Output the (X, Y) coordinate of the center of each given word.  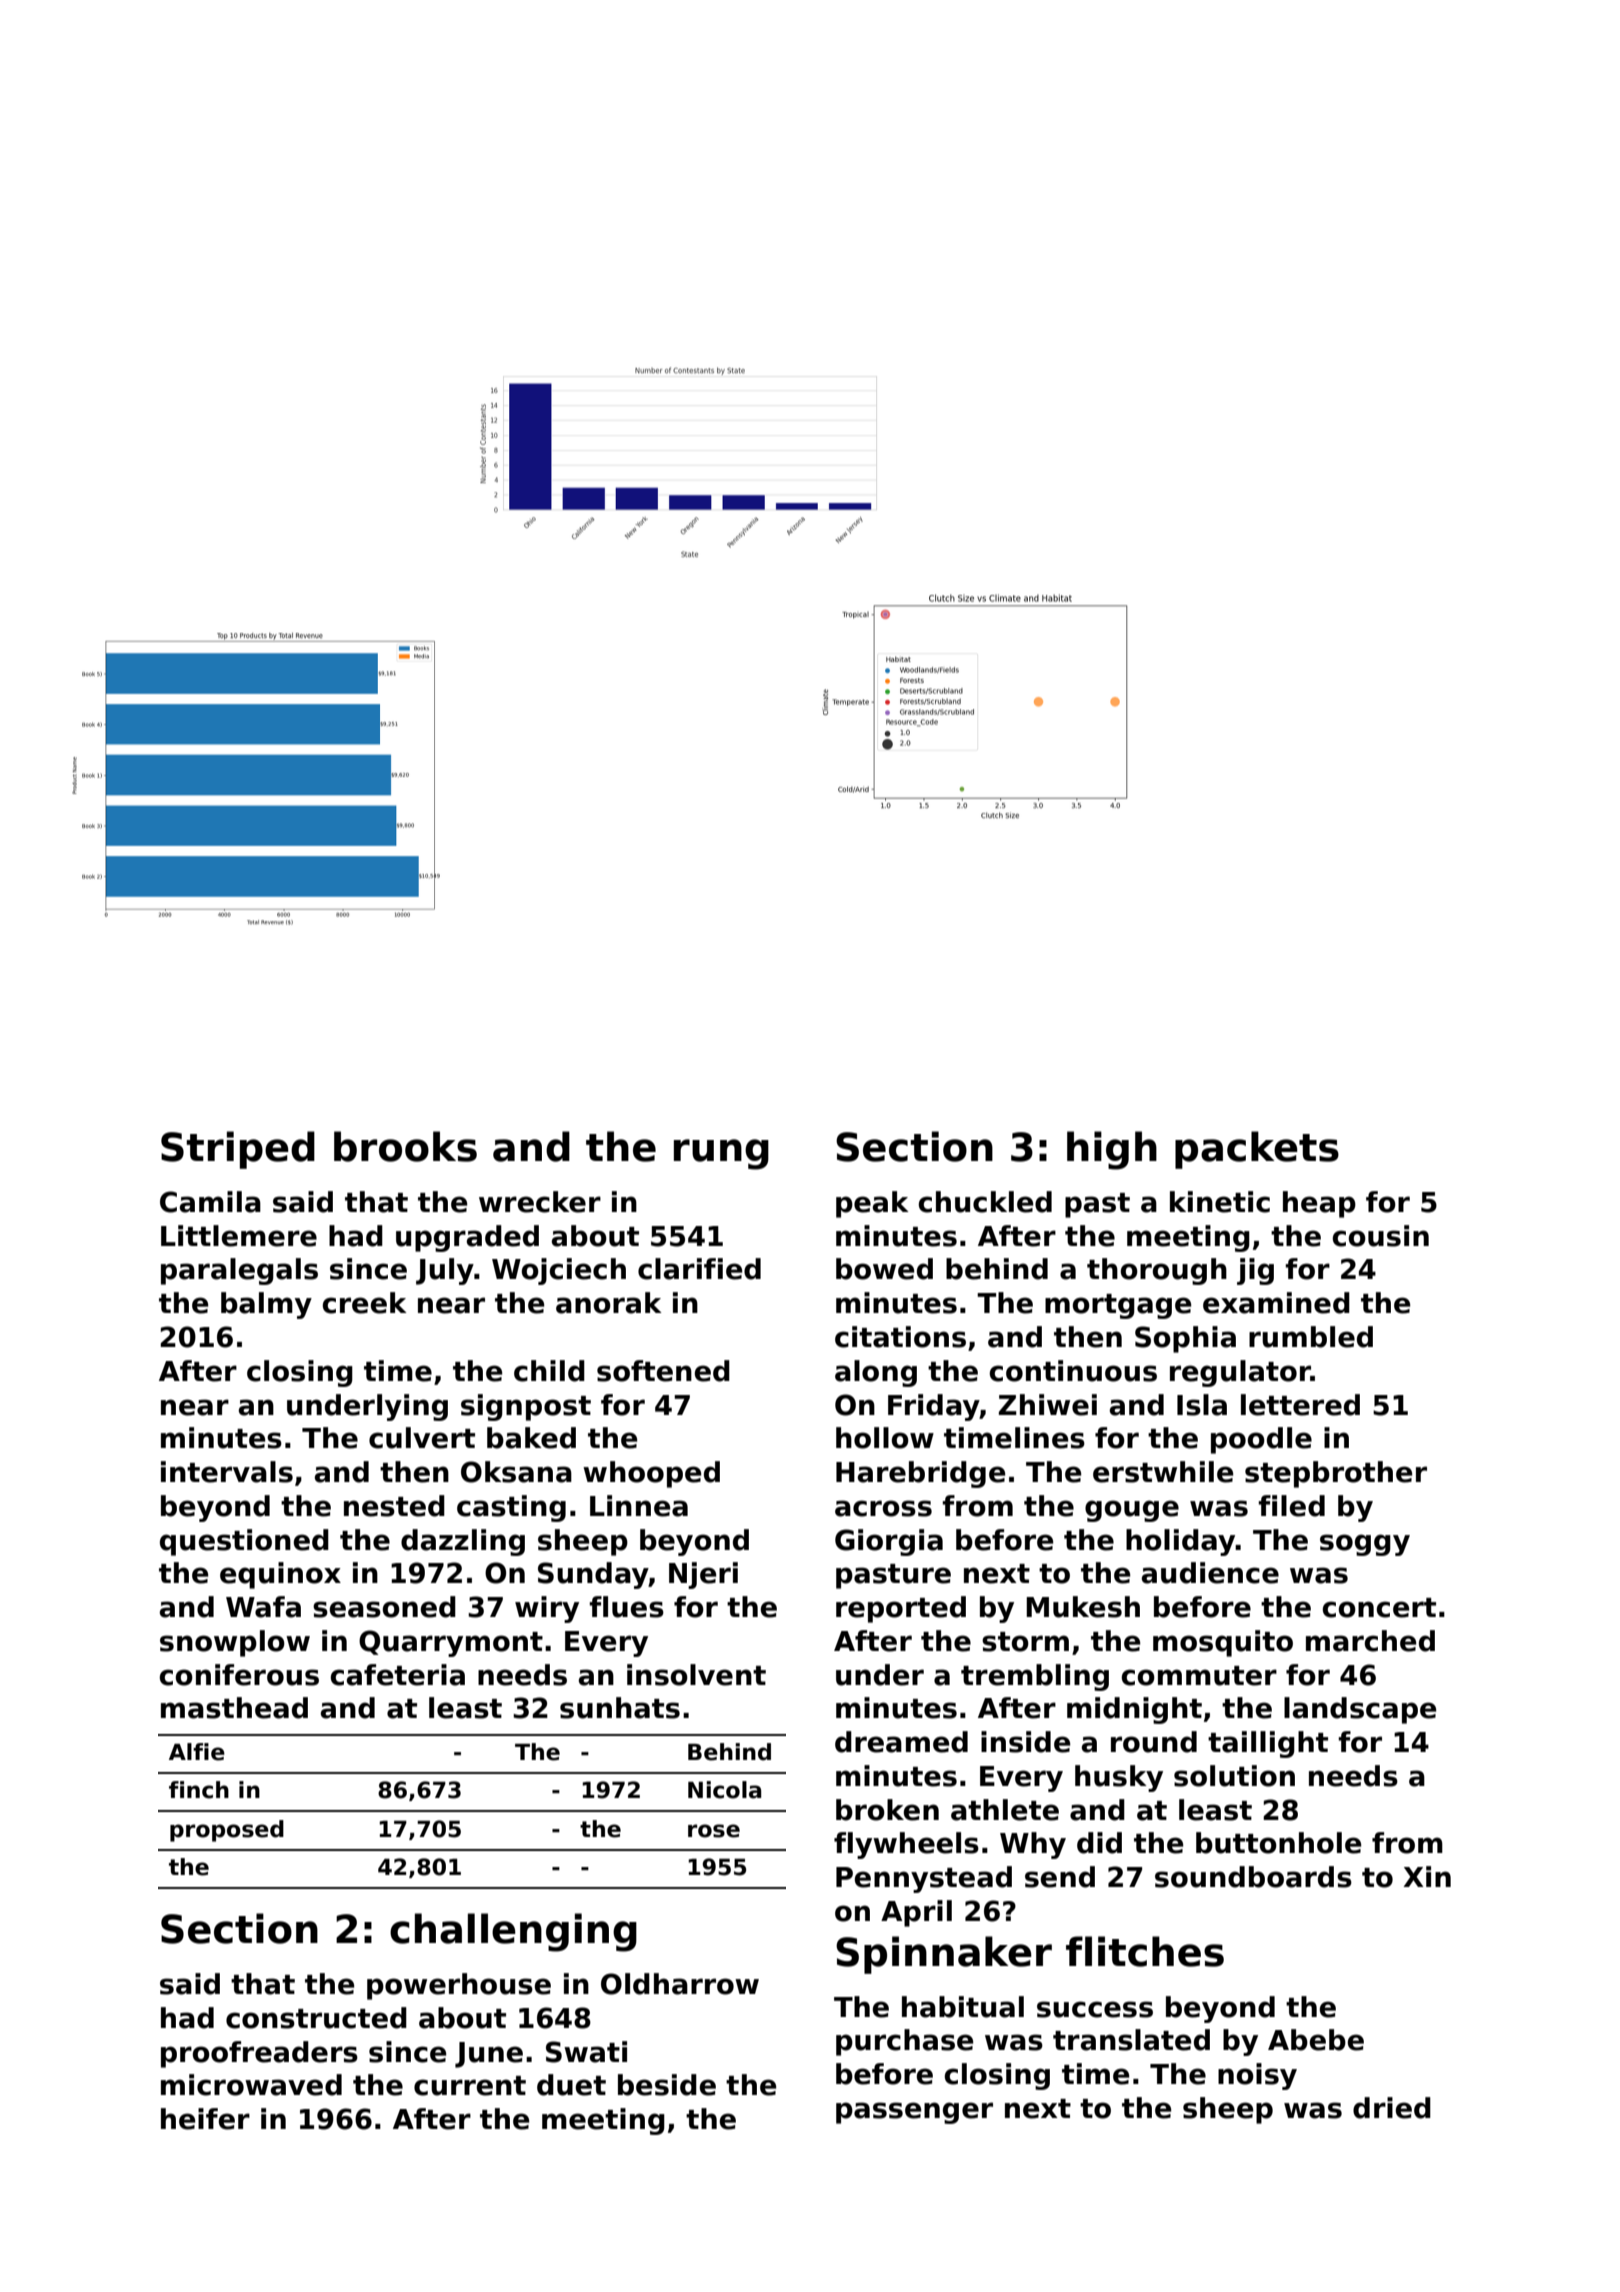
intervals (227, 1472)
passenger (914, 2113)
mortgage (1118, 1306)
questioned (244, 1542)
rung (721, 1154)
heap (1319, 1204)
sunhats (620, 1708)
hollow (885, 1438)
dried (1392, 2108)
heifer (205, 2119)
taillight (1268, 1744)
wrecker (540, 1202)
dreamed (901, 1742)
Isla (1202, 1405)
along (876, 1373)
